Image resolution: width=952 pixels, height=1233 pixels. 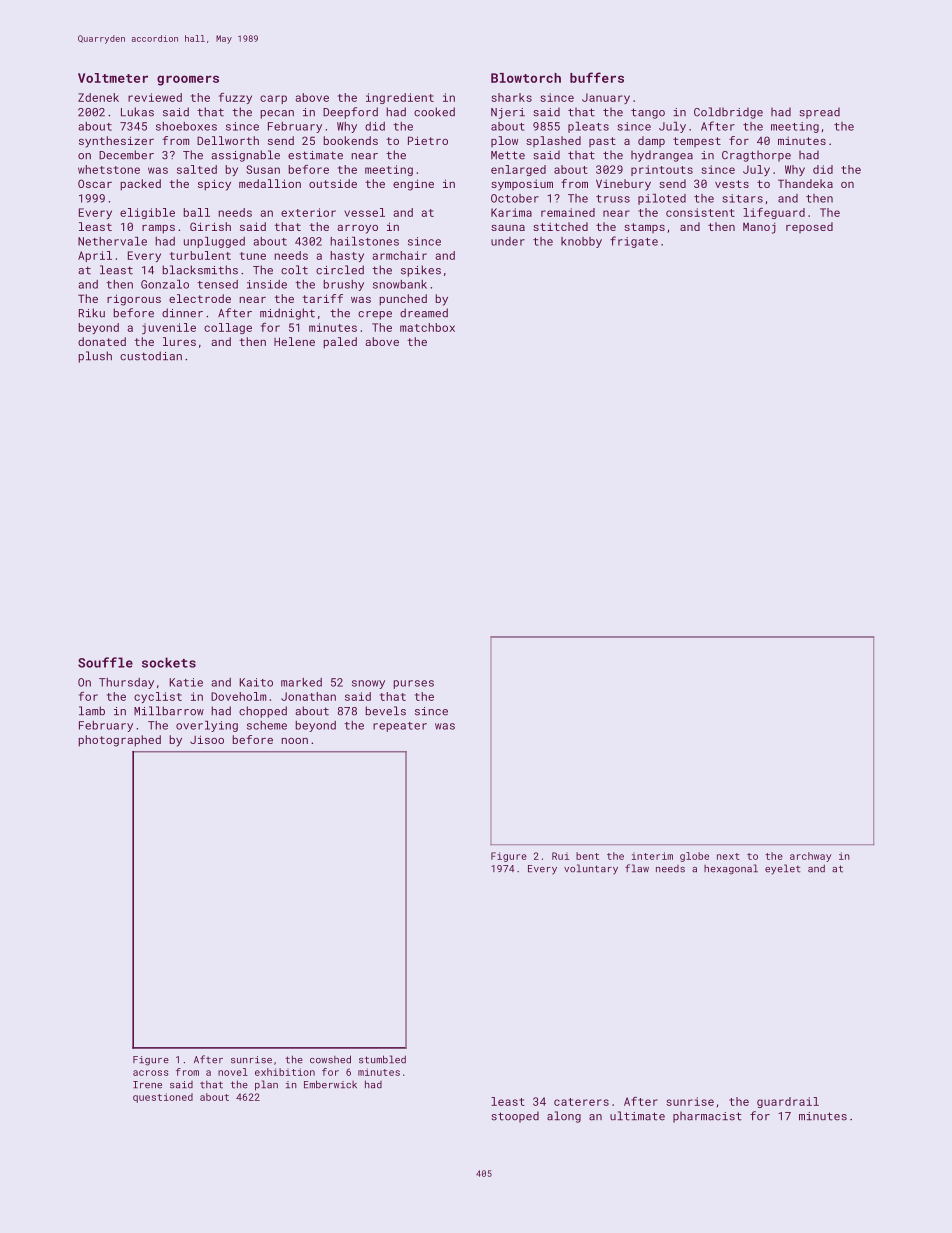 I want to click on reposed, so click(x=809, y=227).
